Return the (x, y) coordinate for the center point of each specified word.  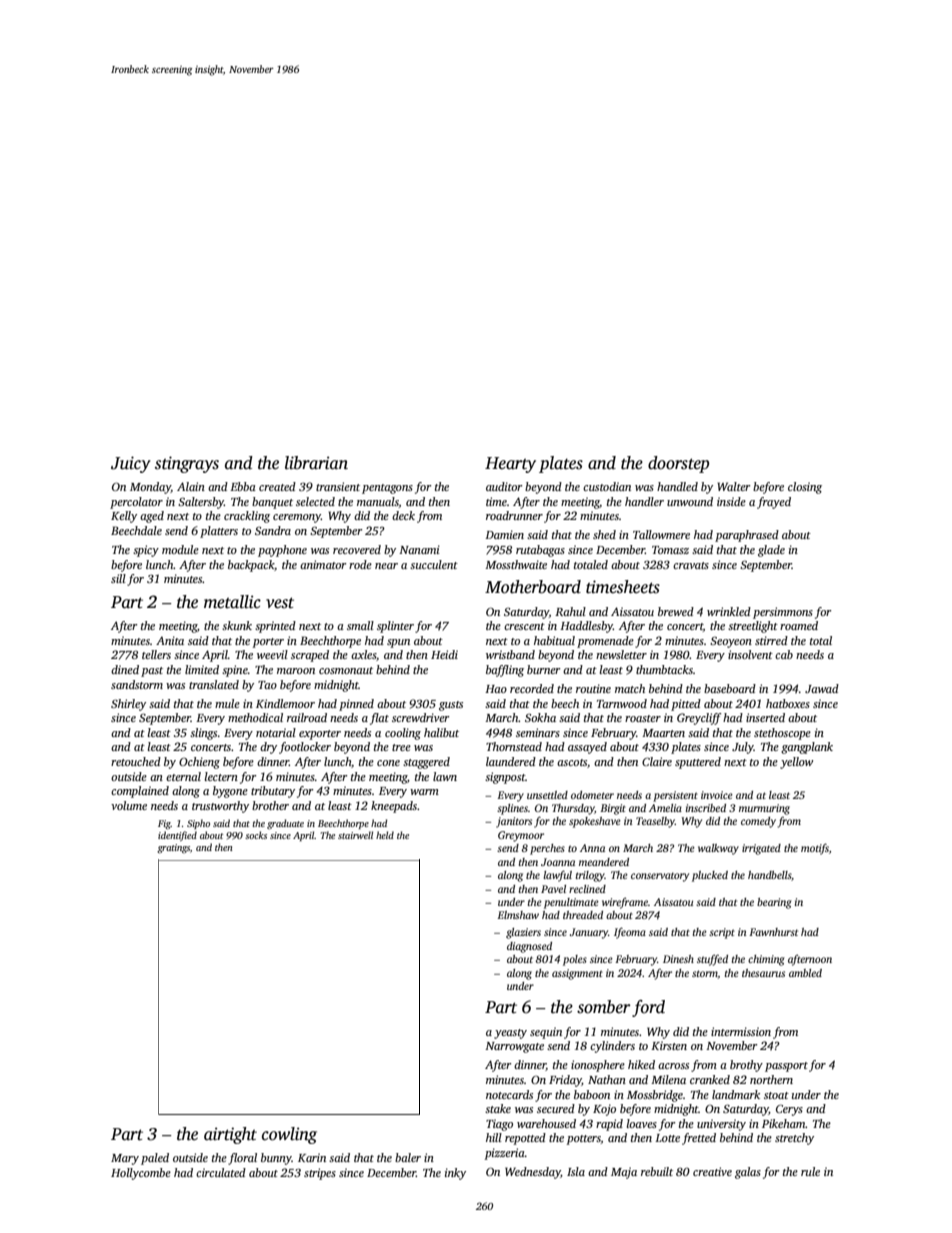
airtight (230, 1135)
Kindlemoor (285, 703)
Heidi (444, 654)
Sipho (198, 824)
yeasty (510, 1034)
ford (648, 1008)
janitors (514, 822)
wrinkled (729, 611)
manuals (378, 502)
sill (118, 578)
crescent (524, 626)
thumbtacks (664, 669)
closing (805, 488)
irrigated (761, 849)
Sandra (273, 530)
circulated (221, 1172)
